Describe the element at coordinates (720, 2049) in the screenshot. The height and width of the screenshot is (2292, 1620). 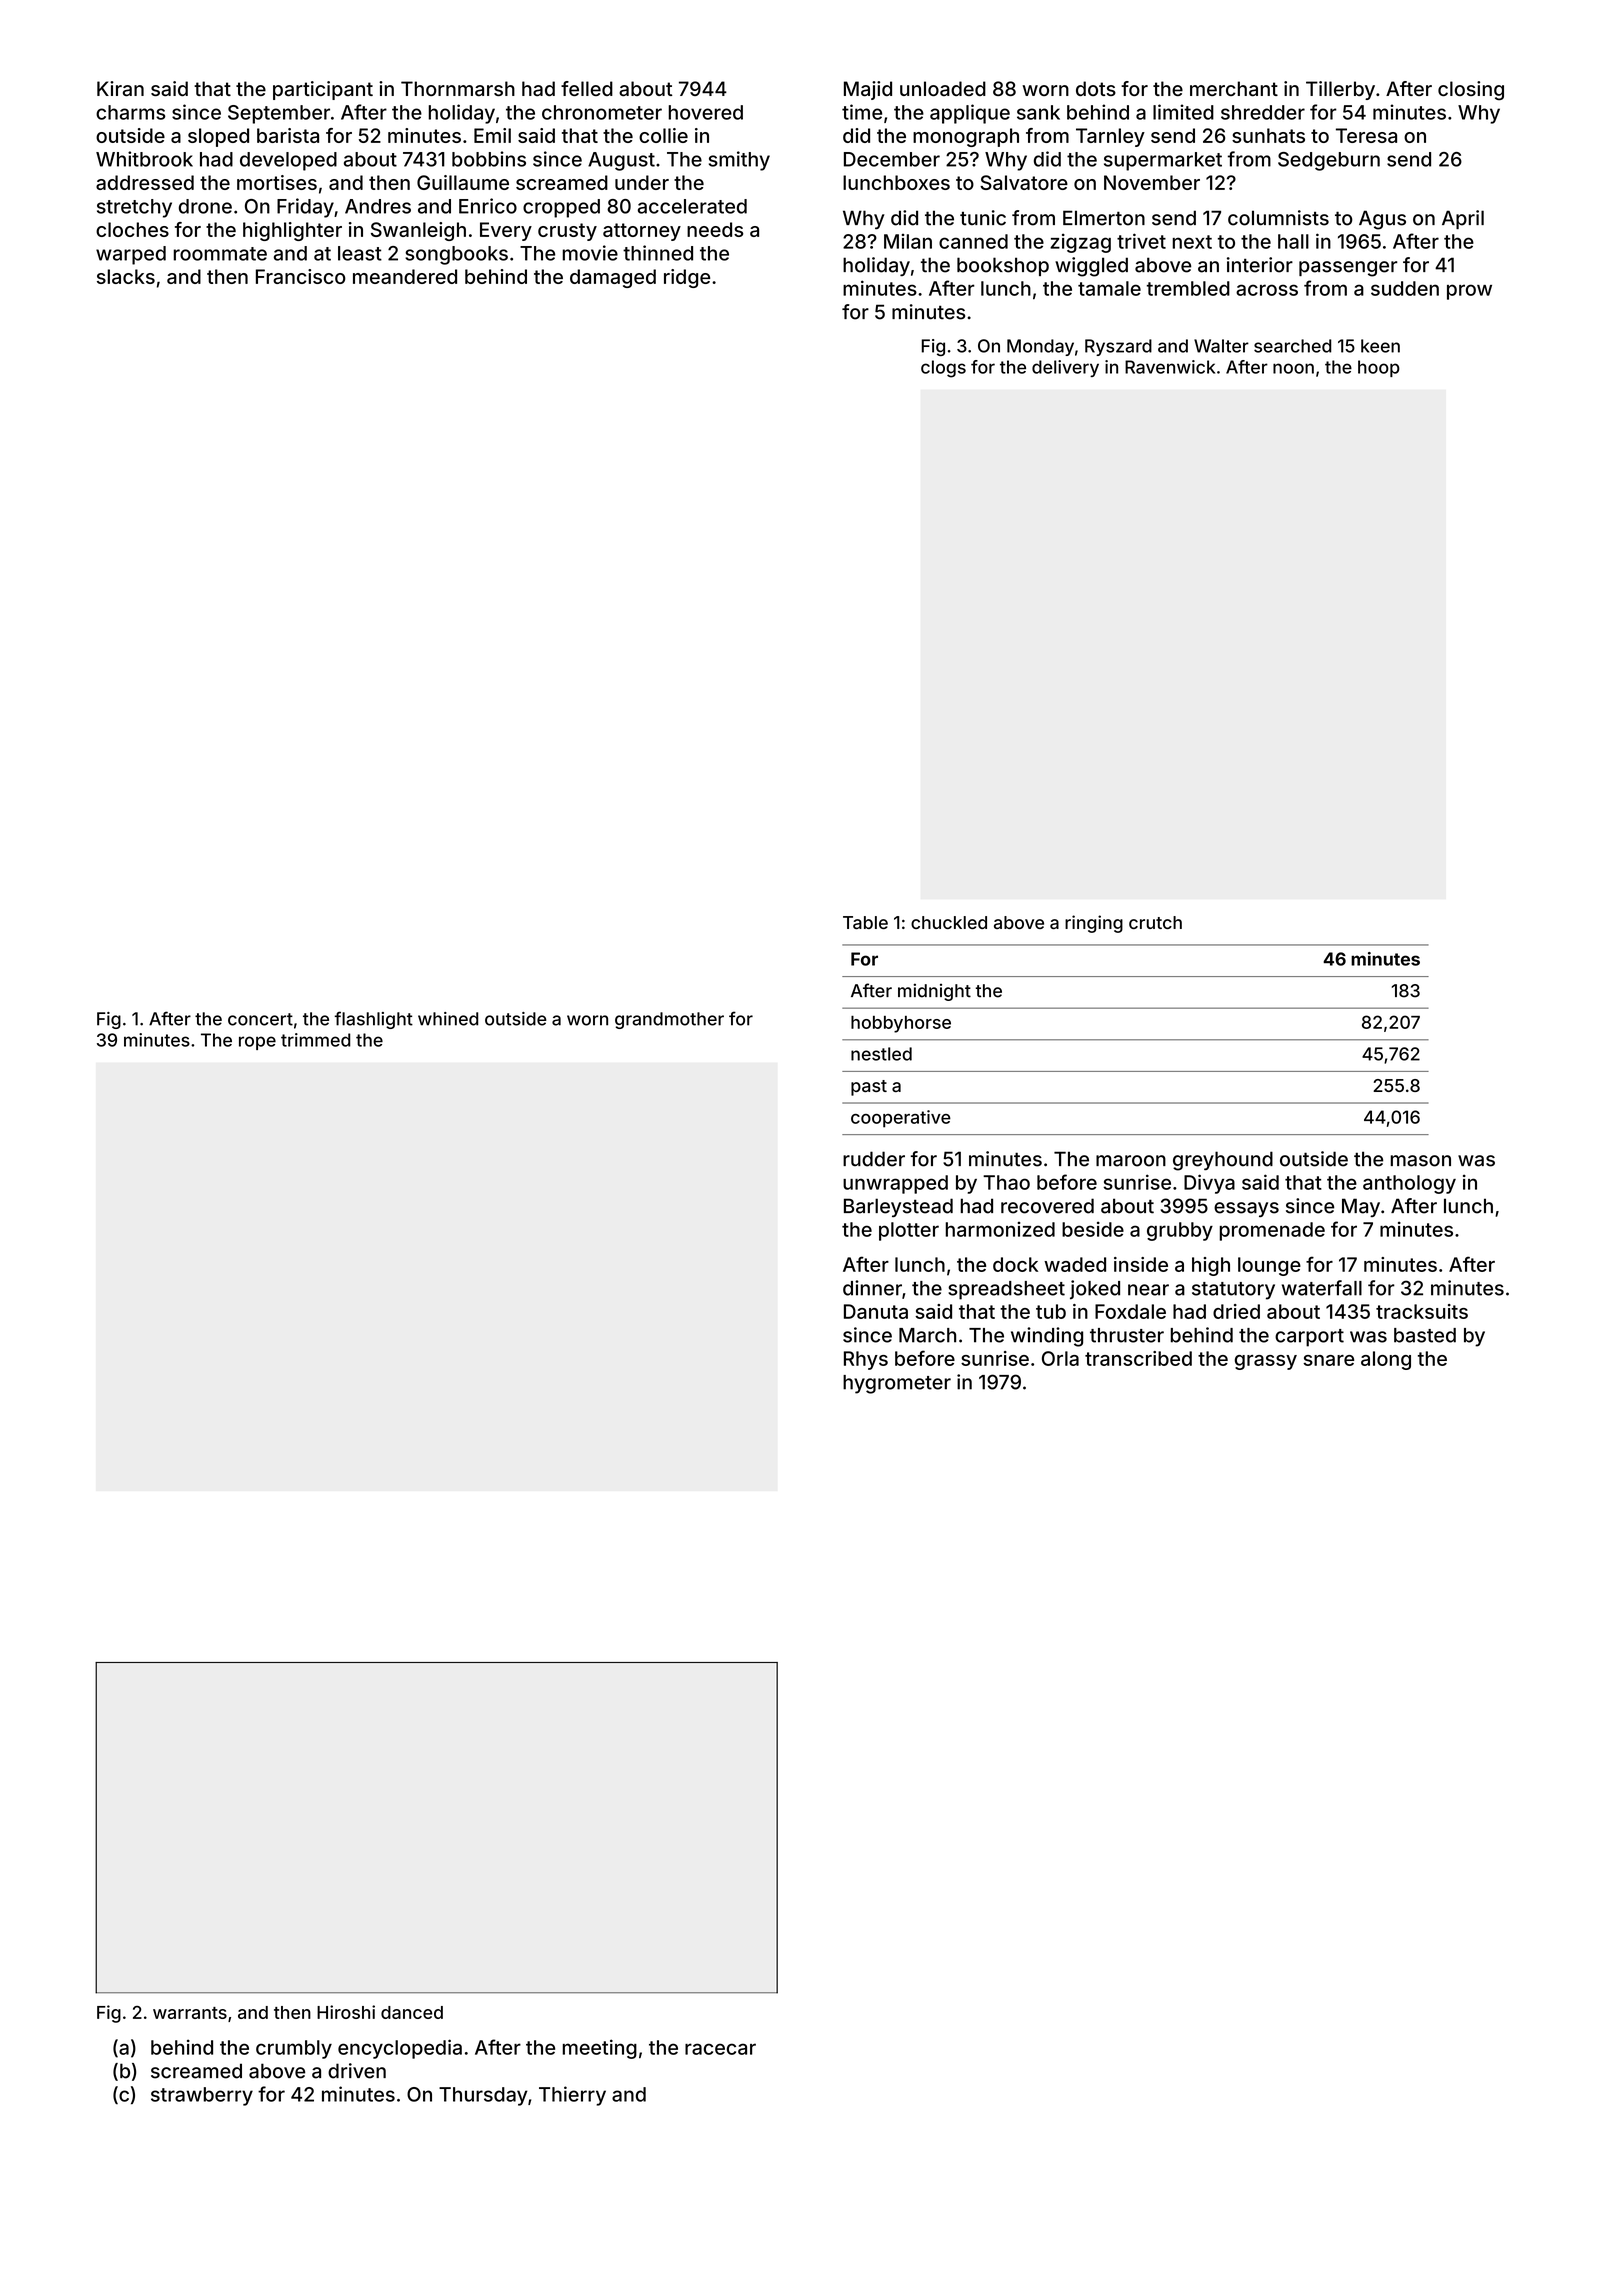
I see `racecar` at that location.
